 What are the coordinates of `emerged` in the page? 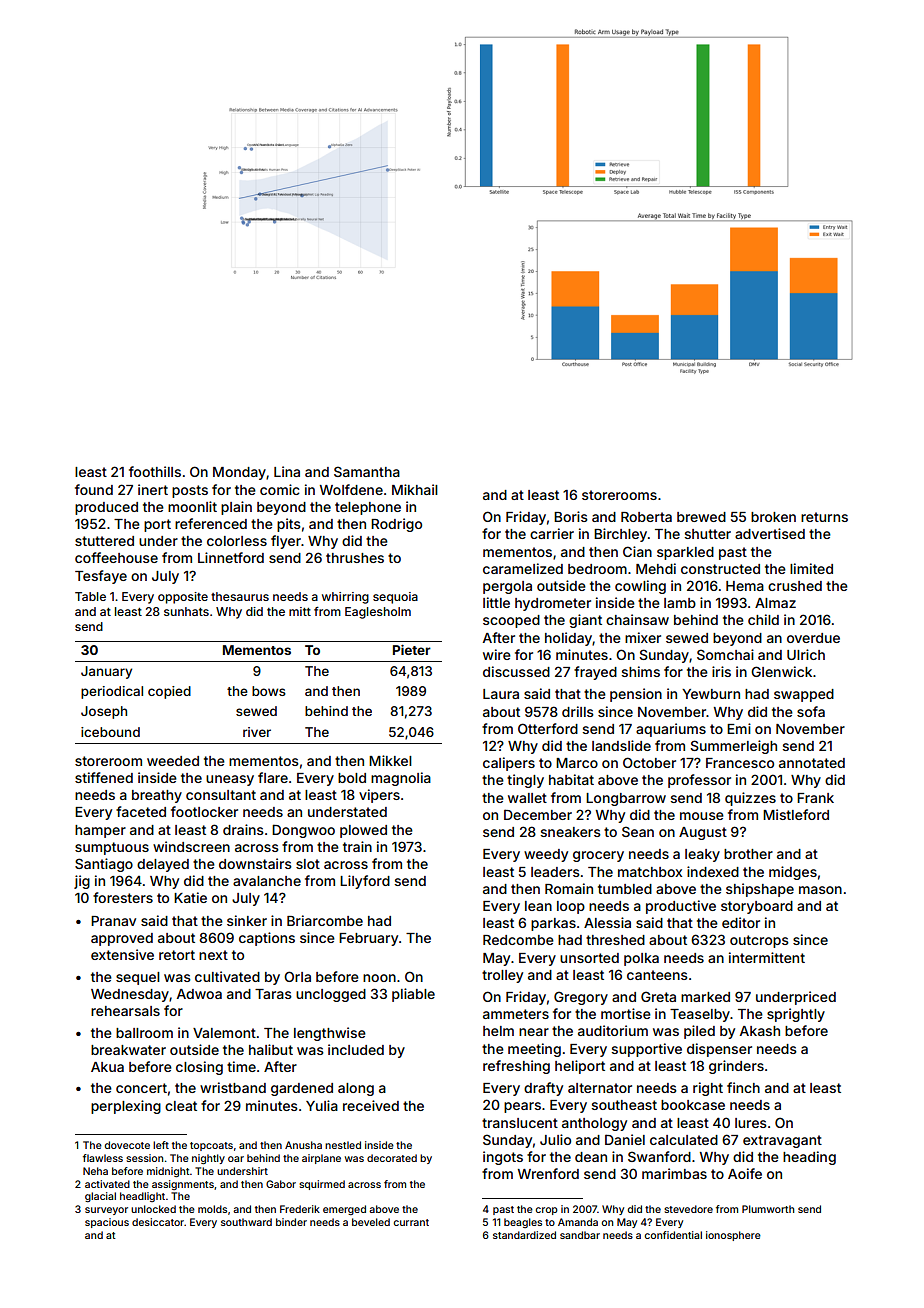 It's located at (344, 1210).
